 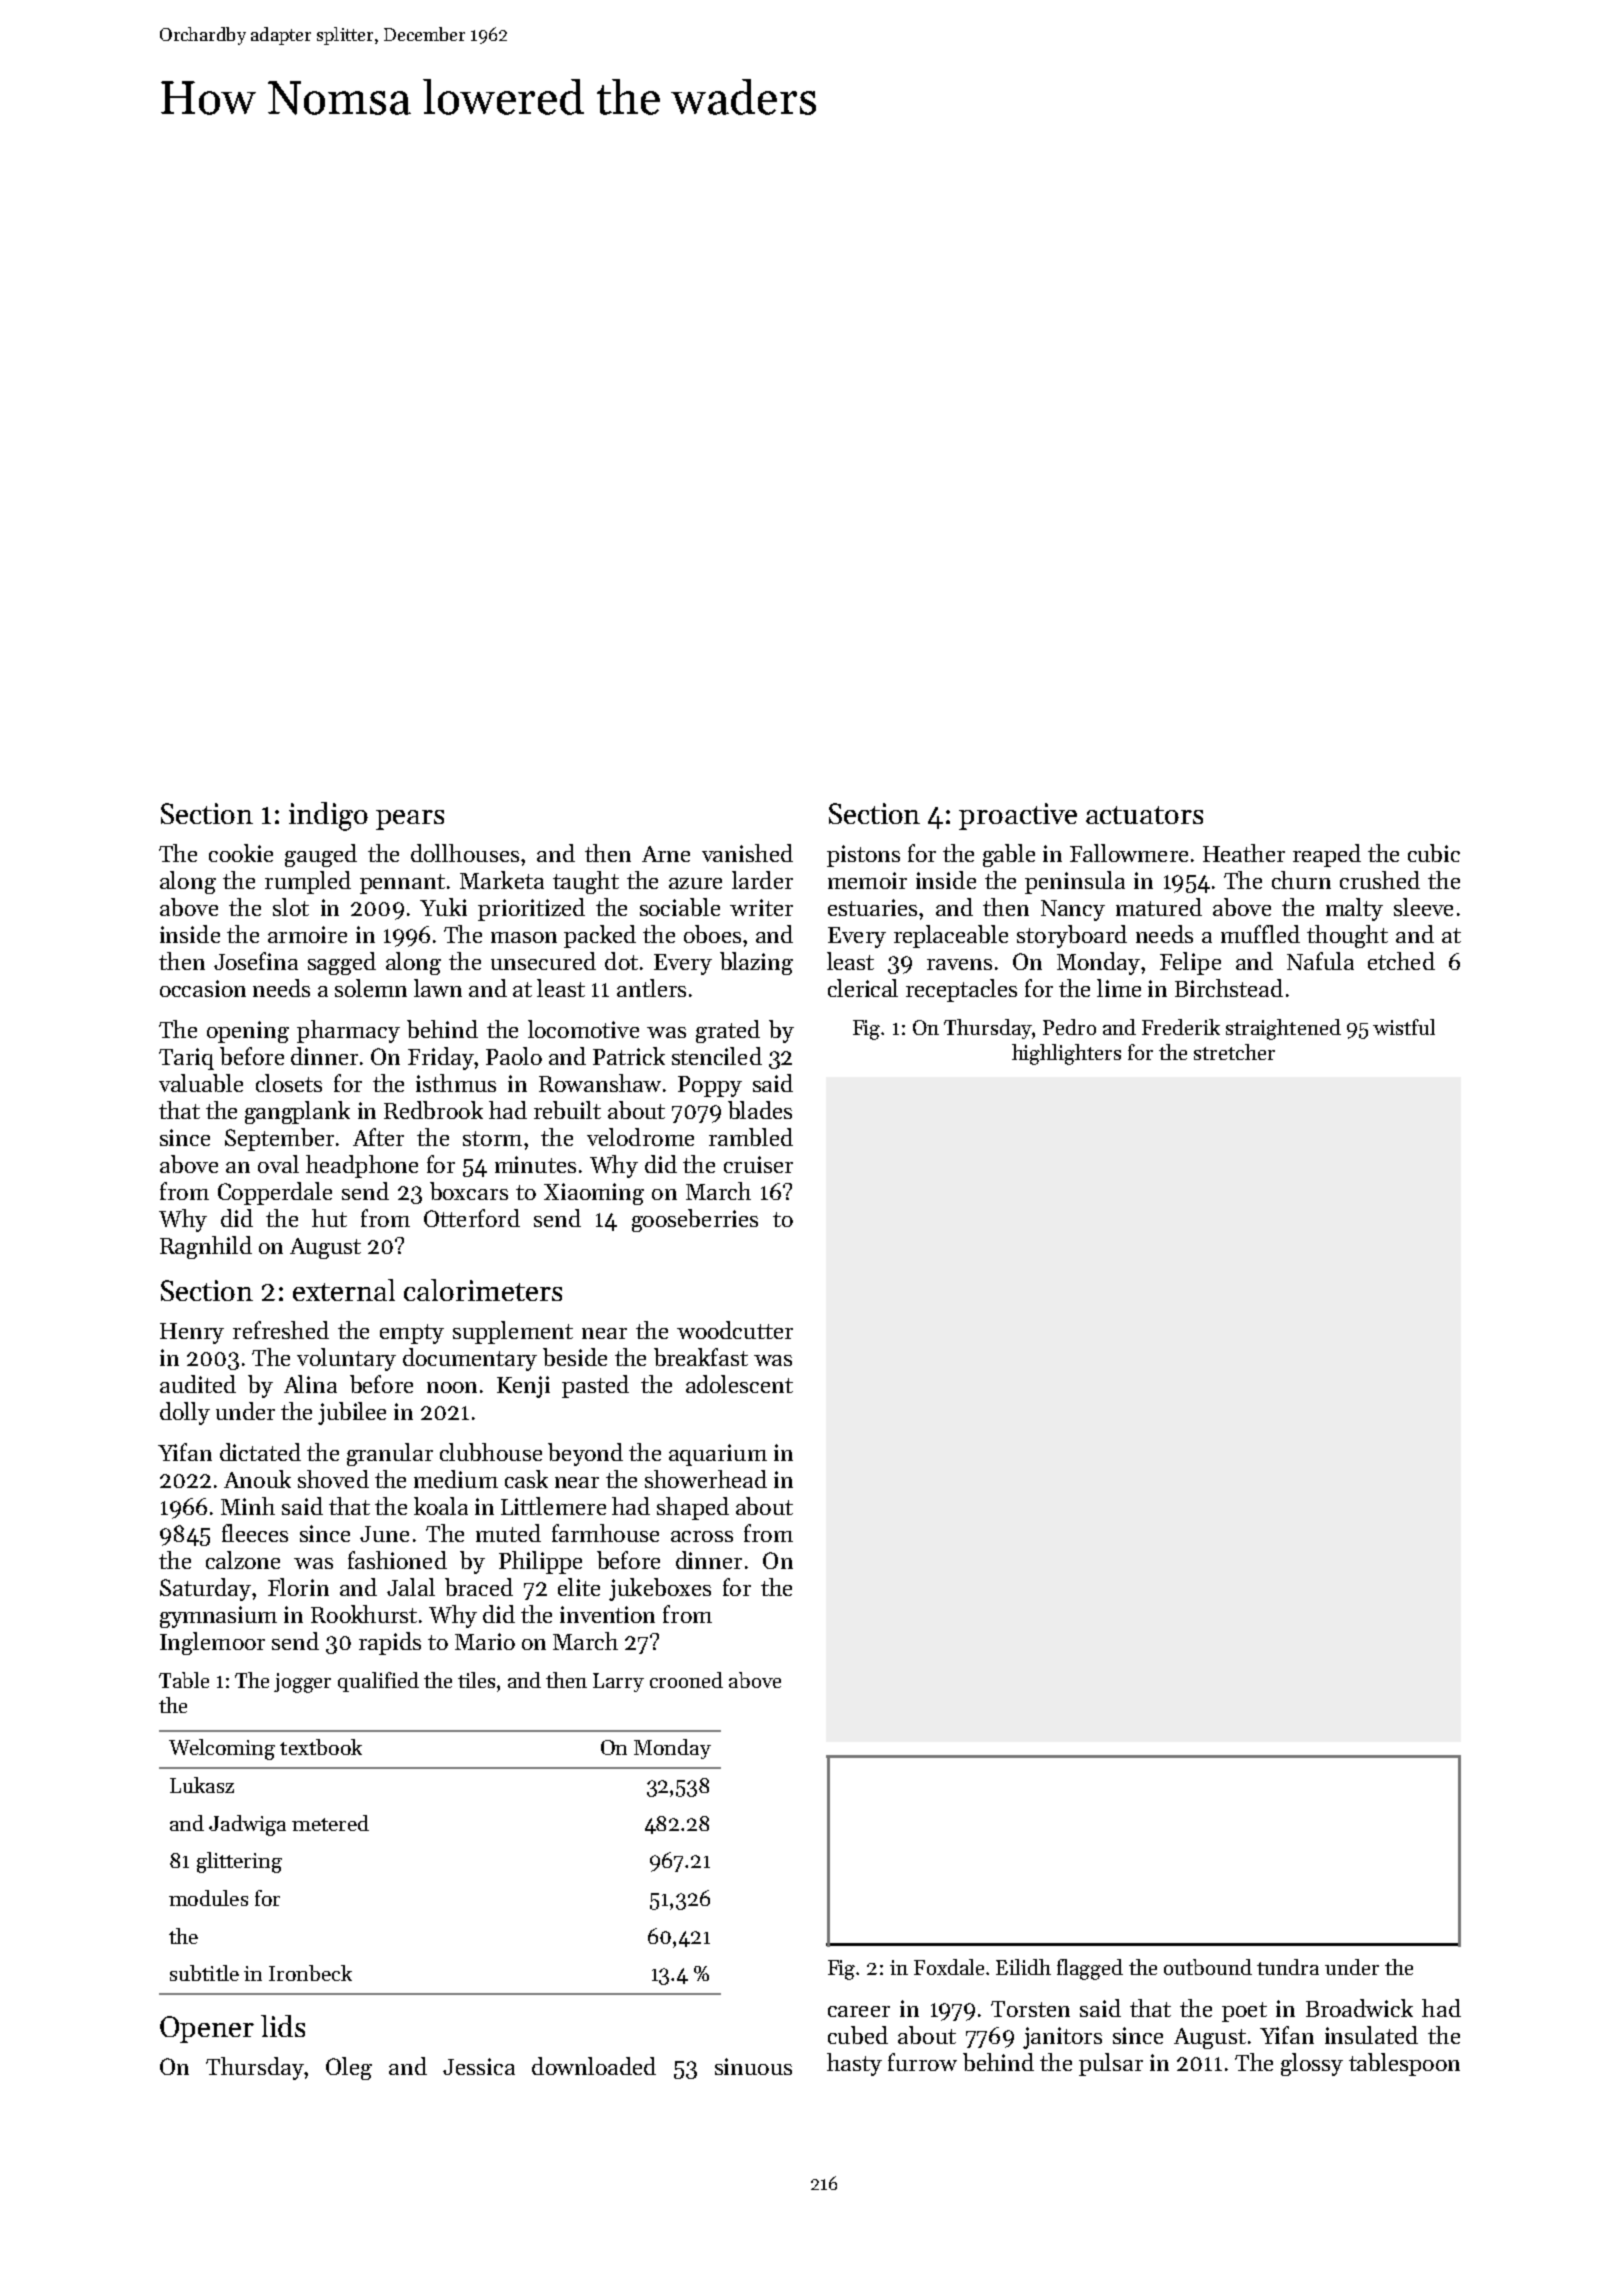 I want to click on Arne, so click(x=666, y=854).
